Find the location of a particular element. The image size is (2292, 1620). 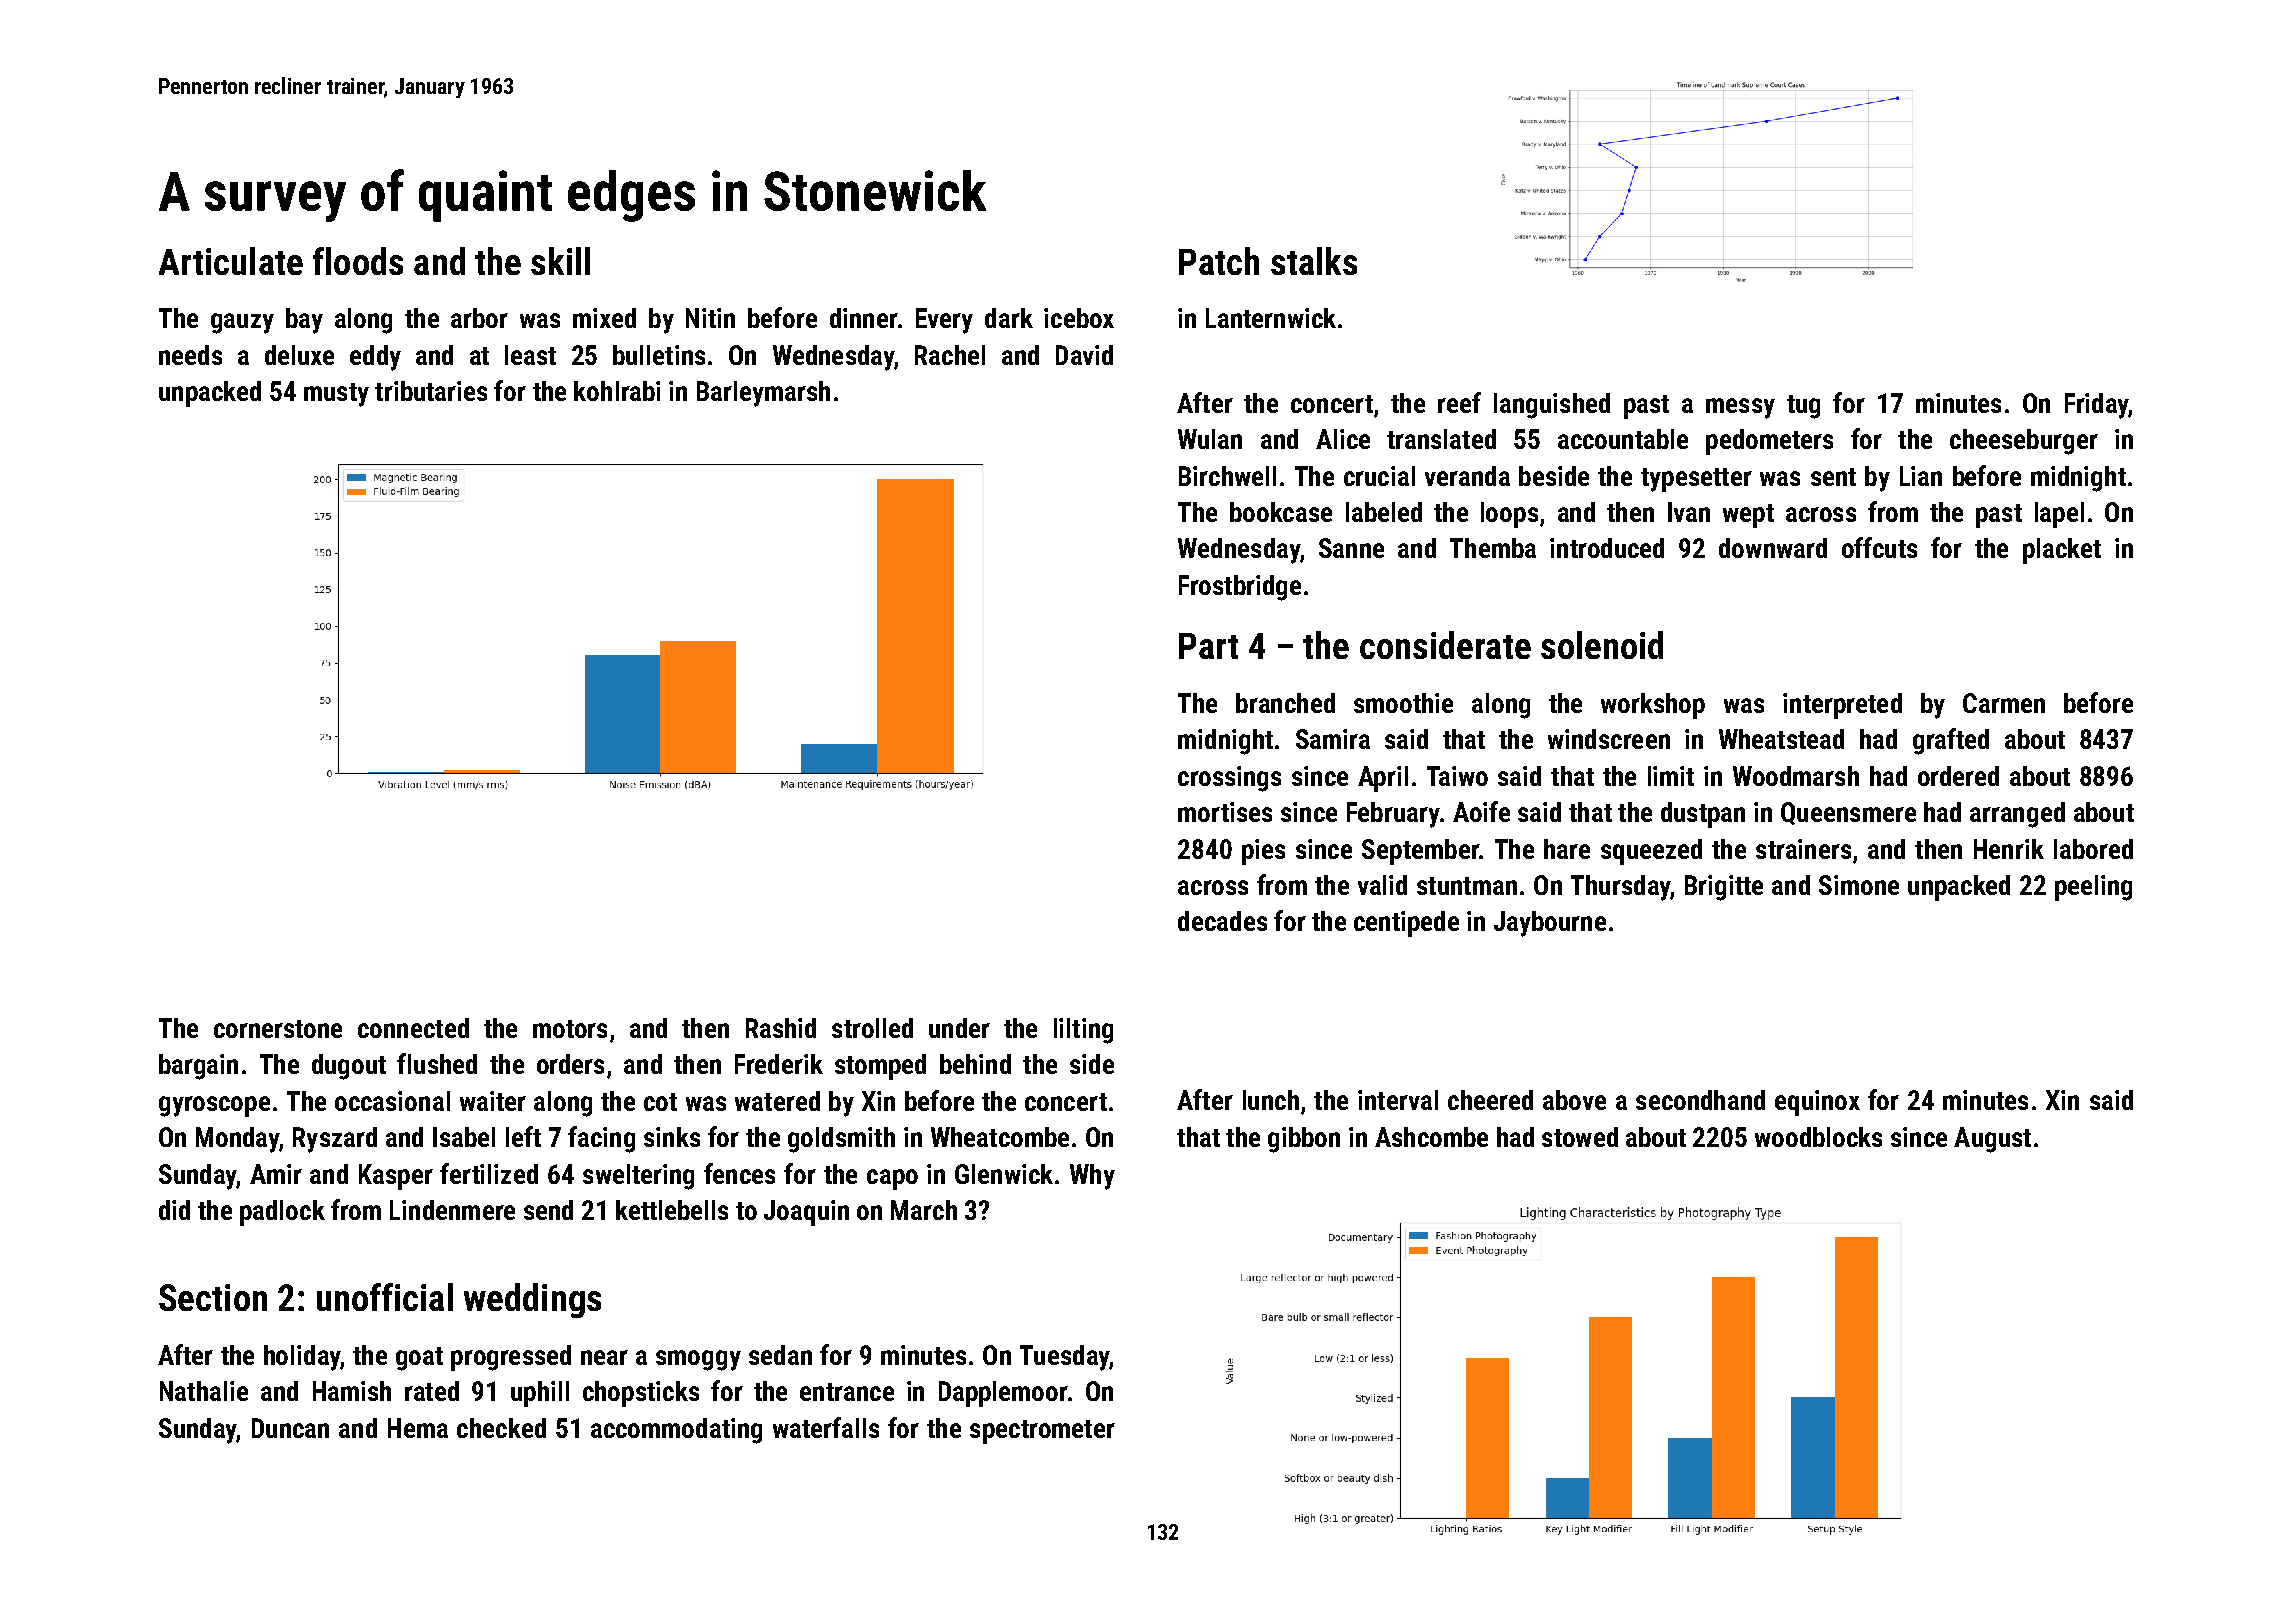

padlock is located at coordinates (282, 1213).
